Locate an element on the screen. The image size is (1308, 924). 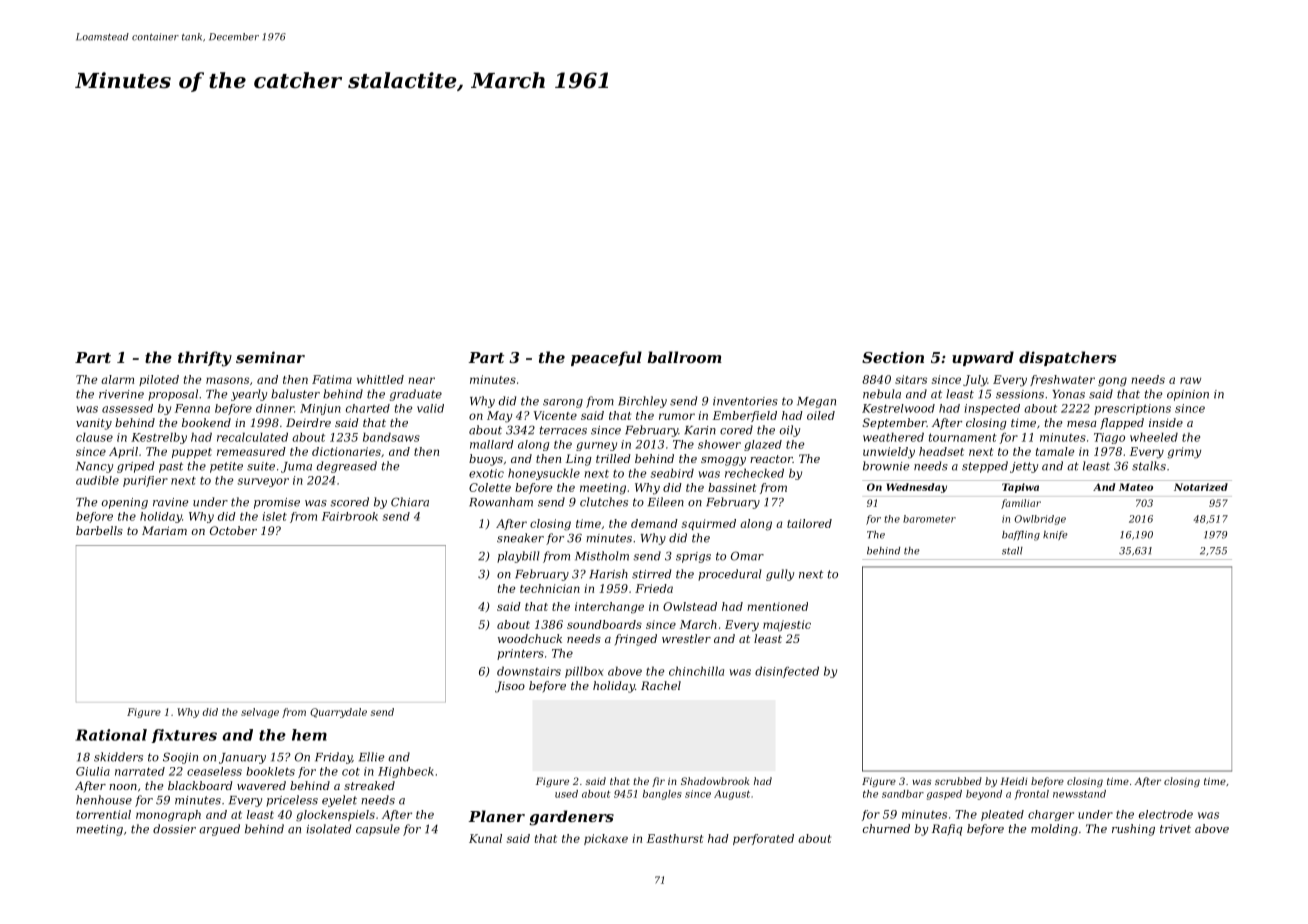
unwieldy is located at coordinates (889, 453).
